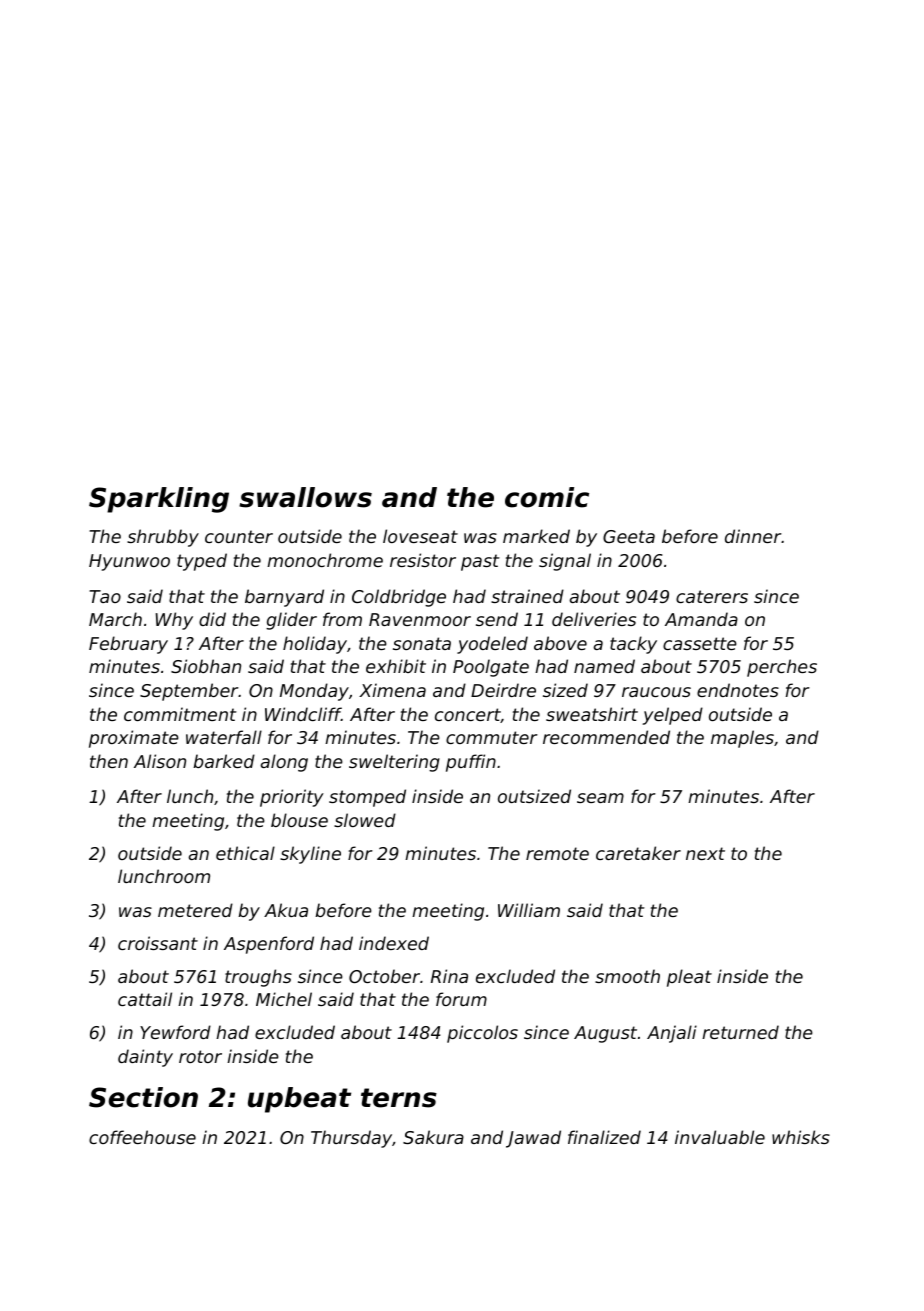 The height and width of the screenshot is (1311, 924). What do you see at coordinates (753, 536) in the screenshot?
I see `dinner` at bounding box center [753, 536].
